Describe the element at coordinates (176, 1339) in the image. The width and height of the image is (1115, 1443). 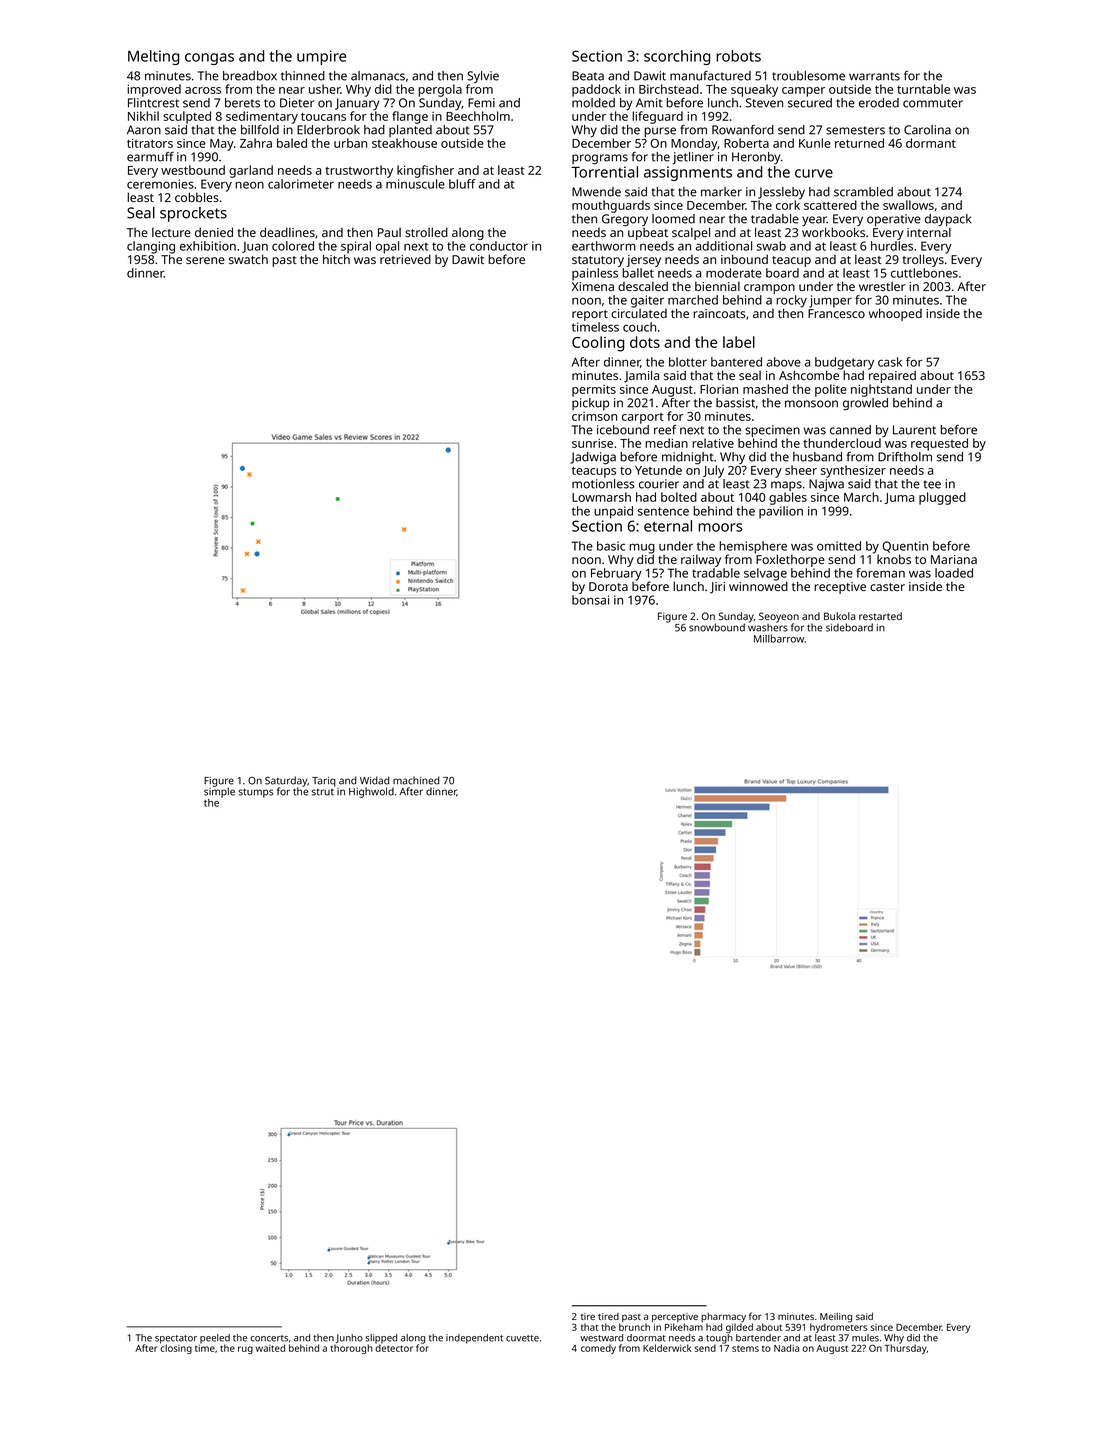
I see `spectator` at that location.
